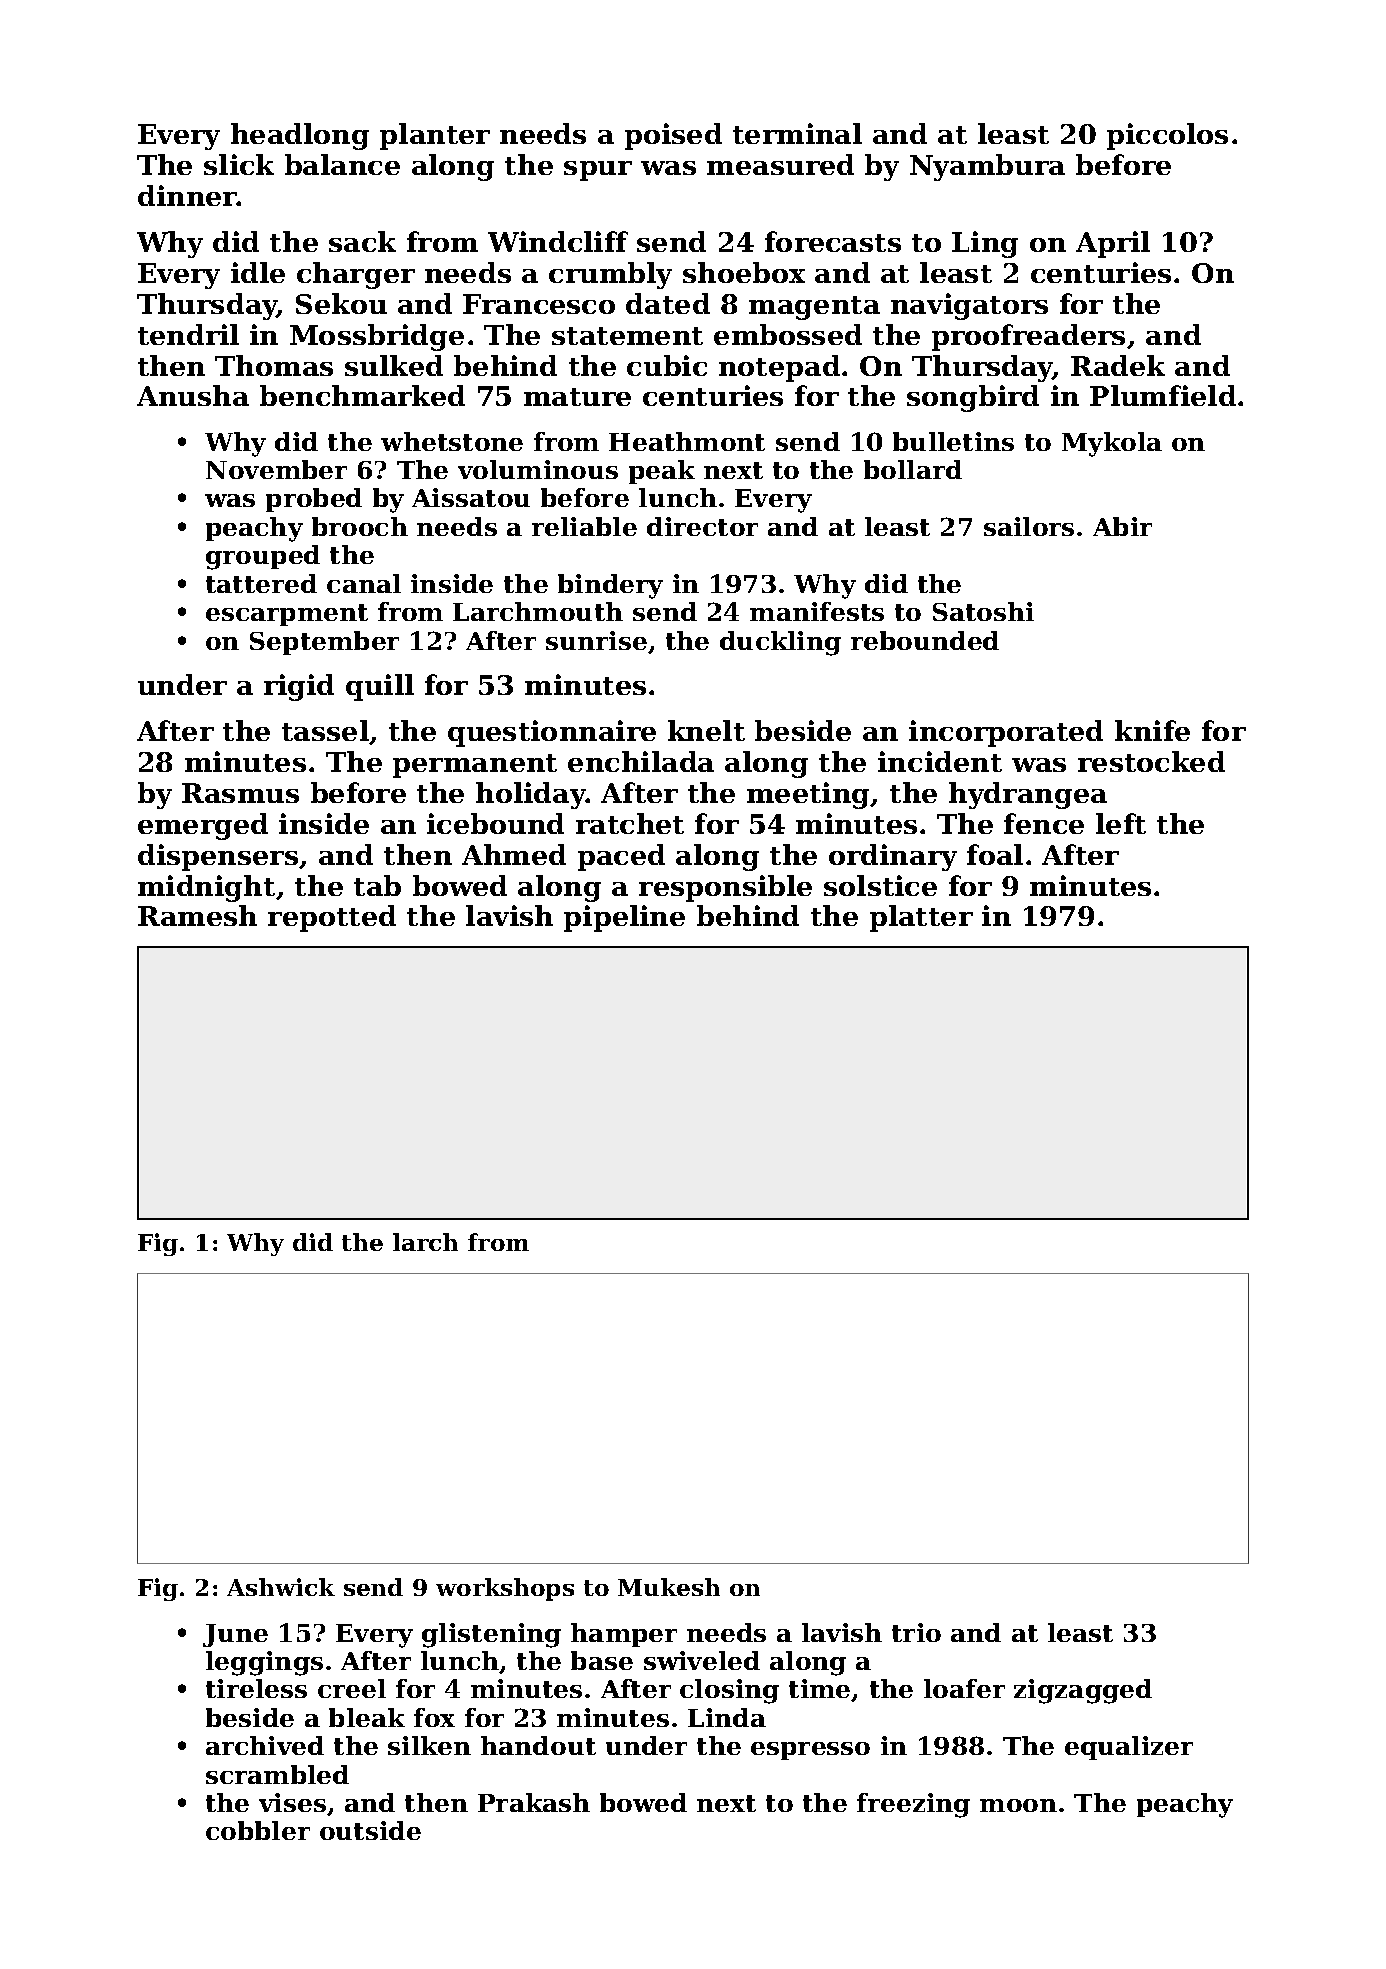  What do you see at coordinates (669, 1587) in the screenshot?
I see `Mukesh` at bounding box center [669, 1587].
